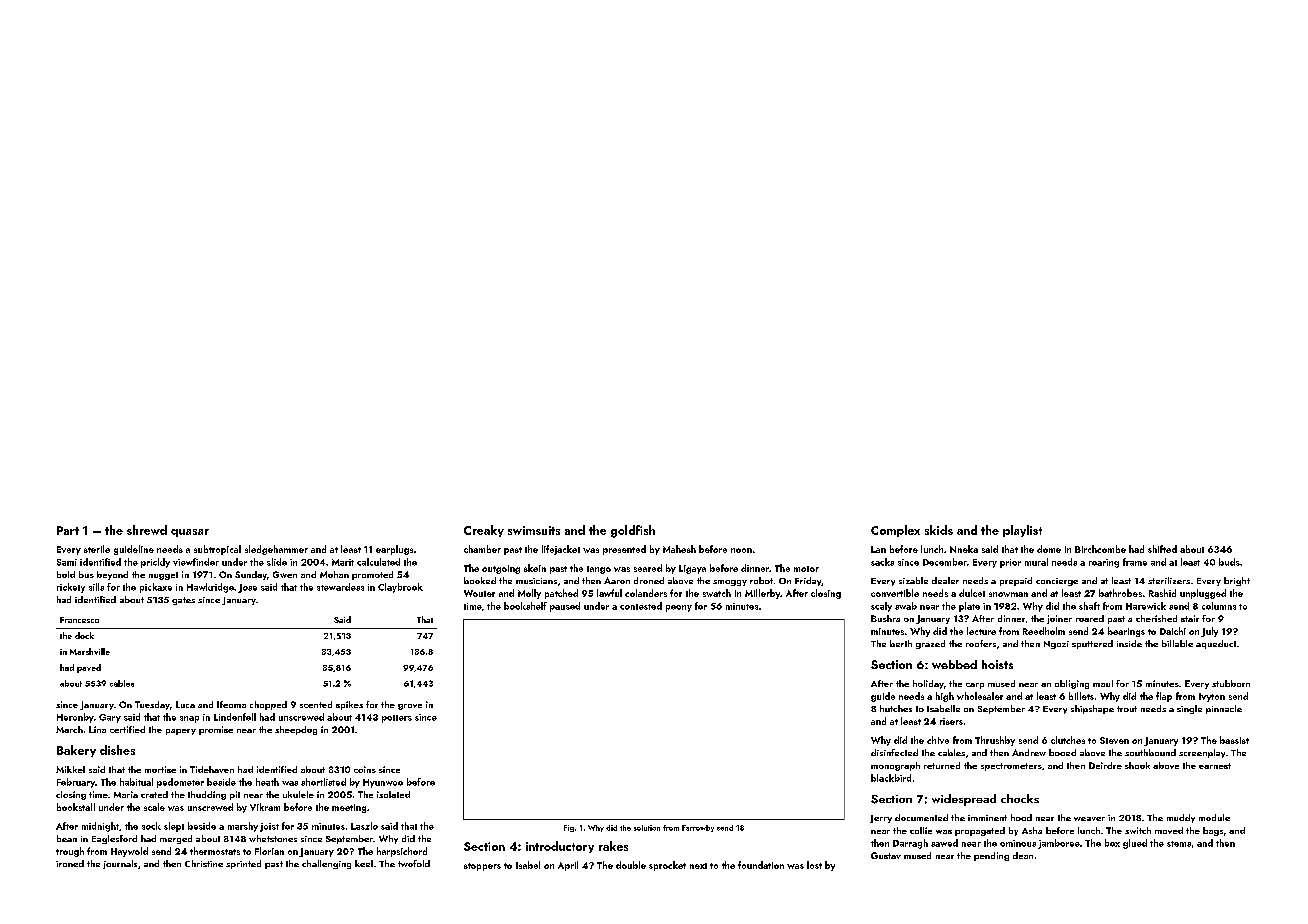 This page has height=924, width=1308. What do you see at coordinates (761, 865) in the page?
I see `foundation` at bounding box center [761, 865].
